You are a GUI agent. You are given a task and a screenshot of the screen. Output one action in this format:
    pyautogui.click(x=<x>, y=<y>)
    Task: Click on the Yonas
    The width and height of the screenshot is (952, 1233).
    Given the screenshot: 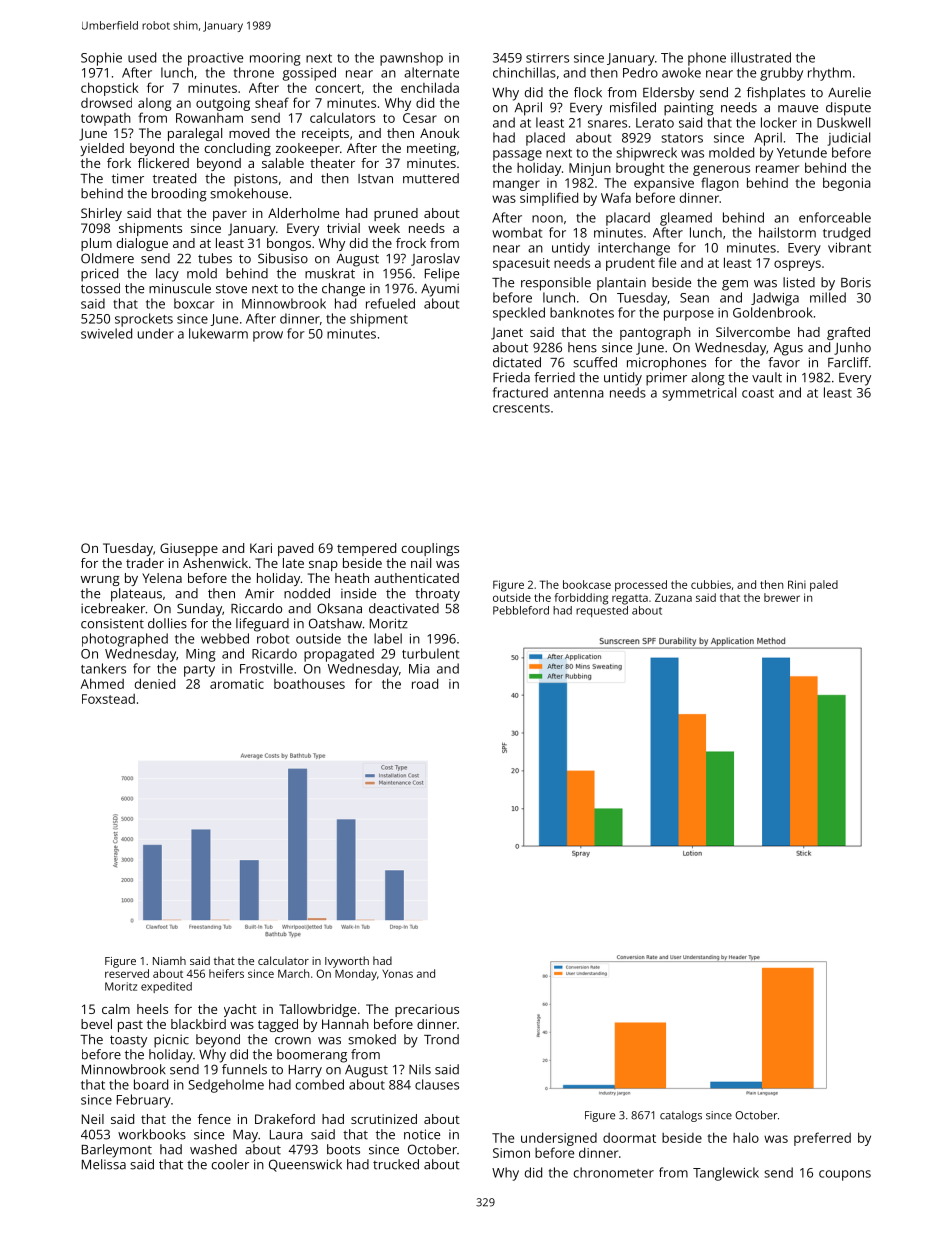 What is the action you would take?
    pyautogui.click(x=397, y=974)
